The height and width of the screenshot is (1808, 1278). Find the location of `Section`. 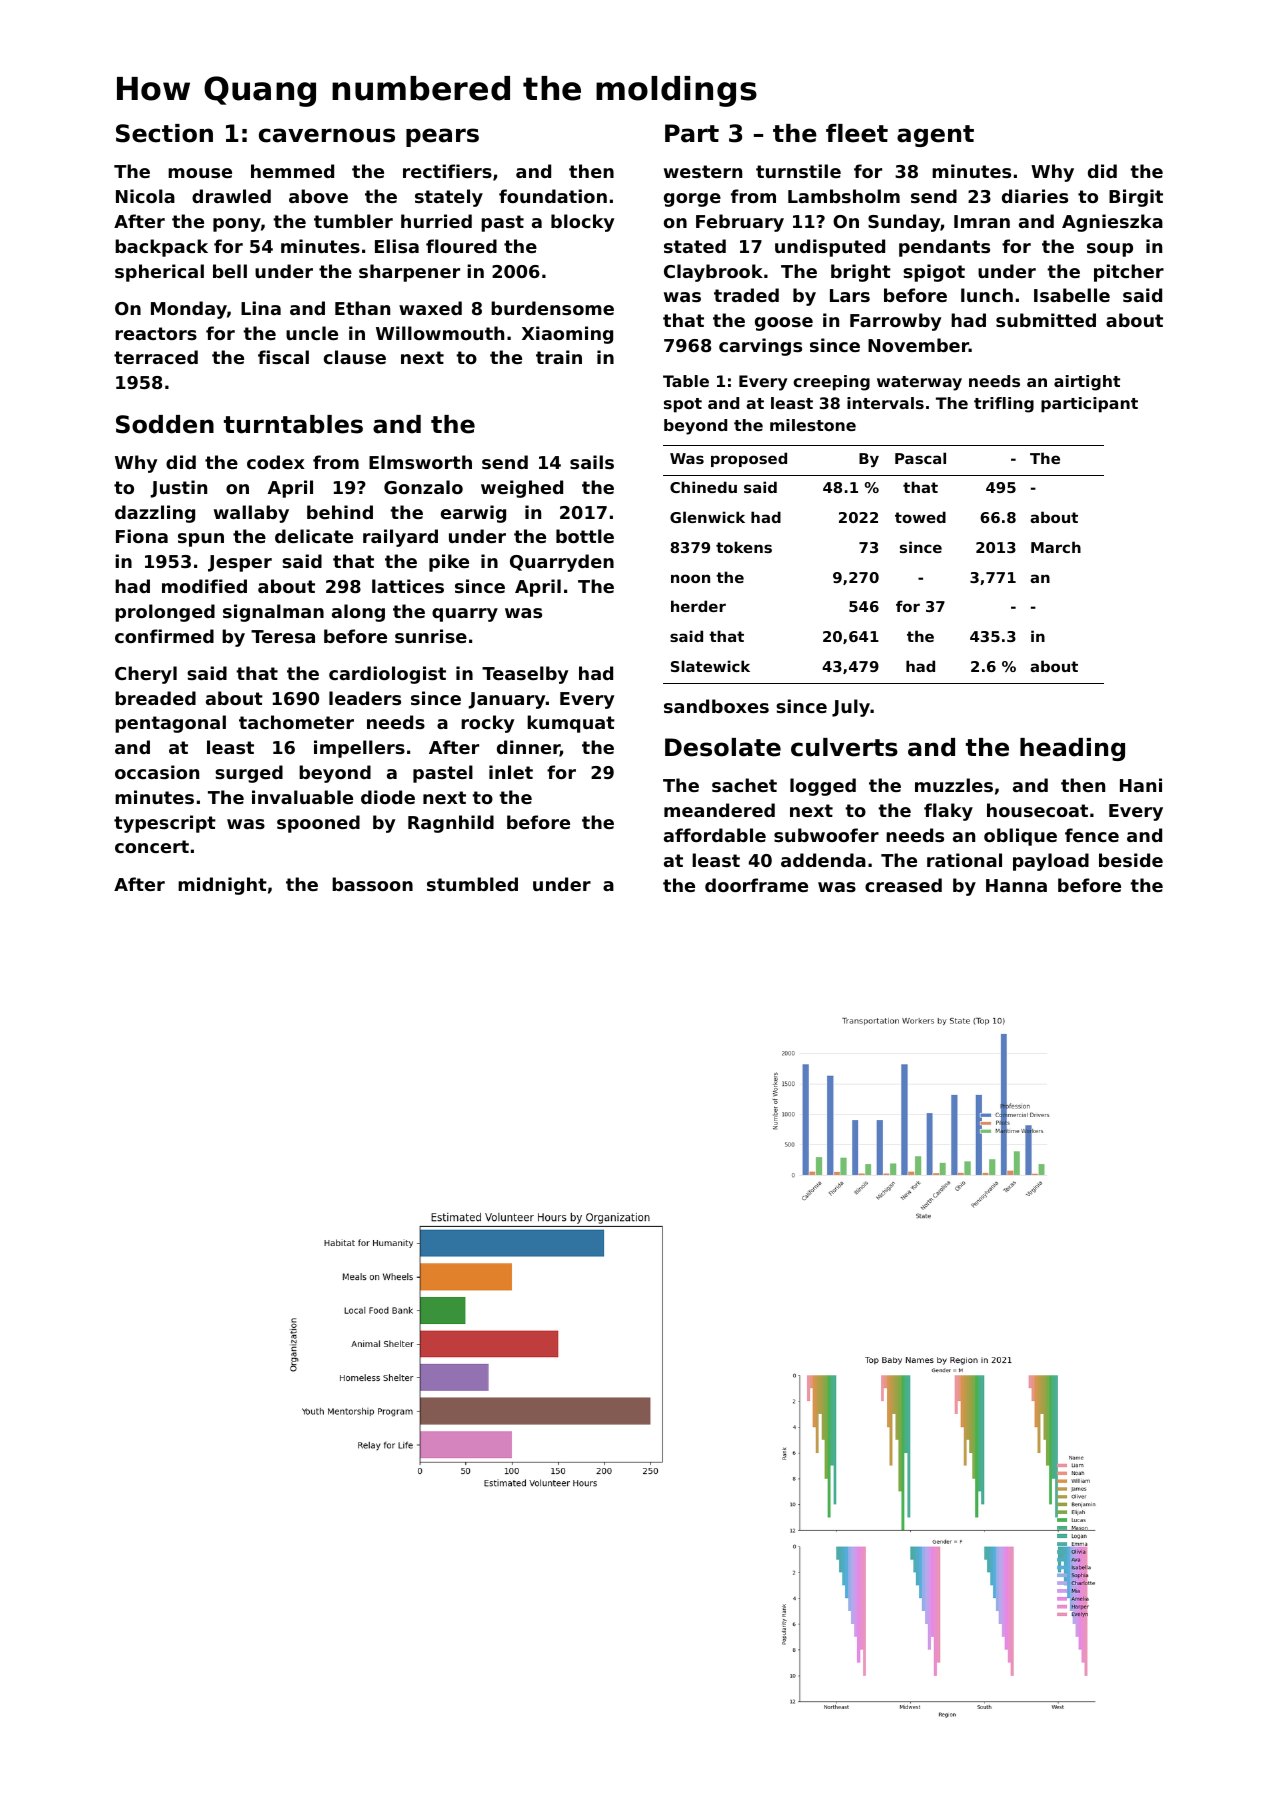

Section is located at coordinates (164, 133).
